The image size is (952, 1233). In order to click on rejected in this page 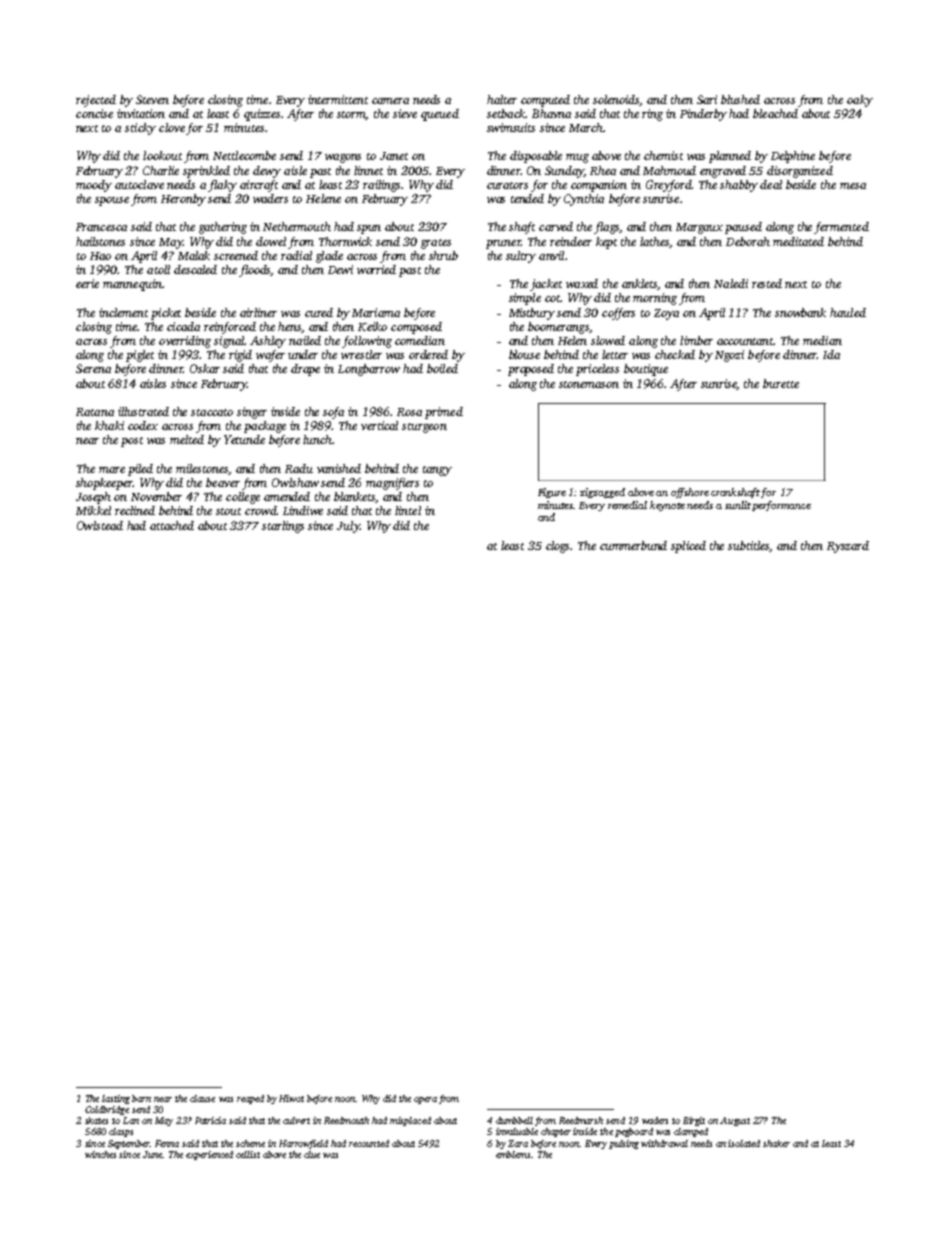, I will do `click(96, 101)`.
